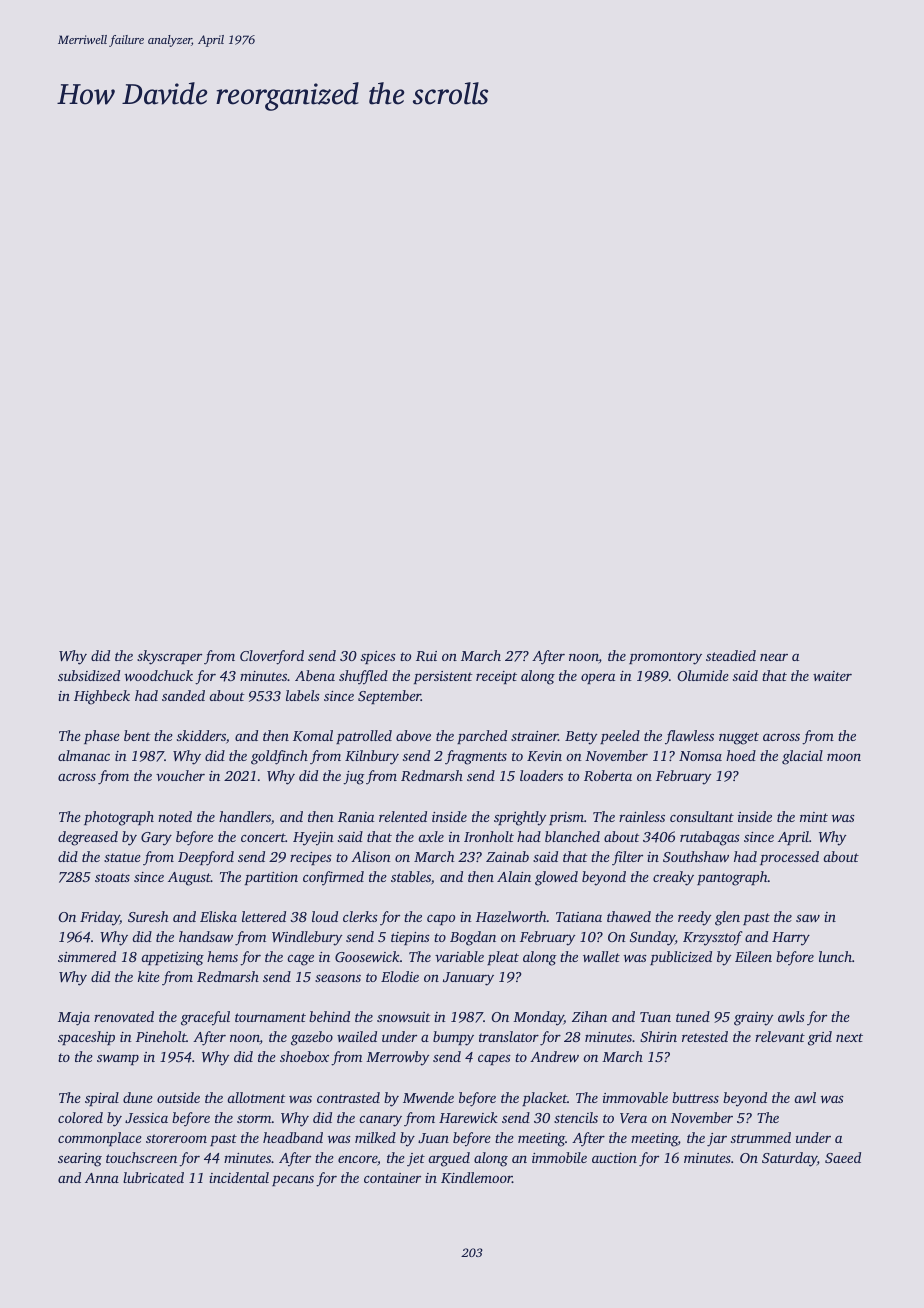 This page has height=1308, width=924. Describe the element at coordinates (400, 976) in the page. I see `Elodie` at that location.
